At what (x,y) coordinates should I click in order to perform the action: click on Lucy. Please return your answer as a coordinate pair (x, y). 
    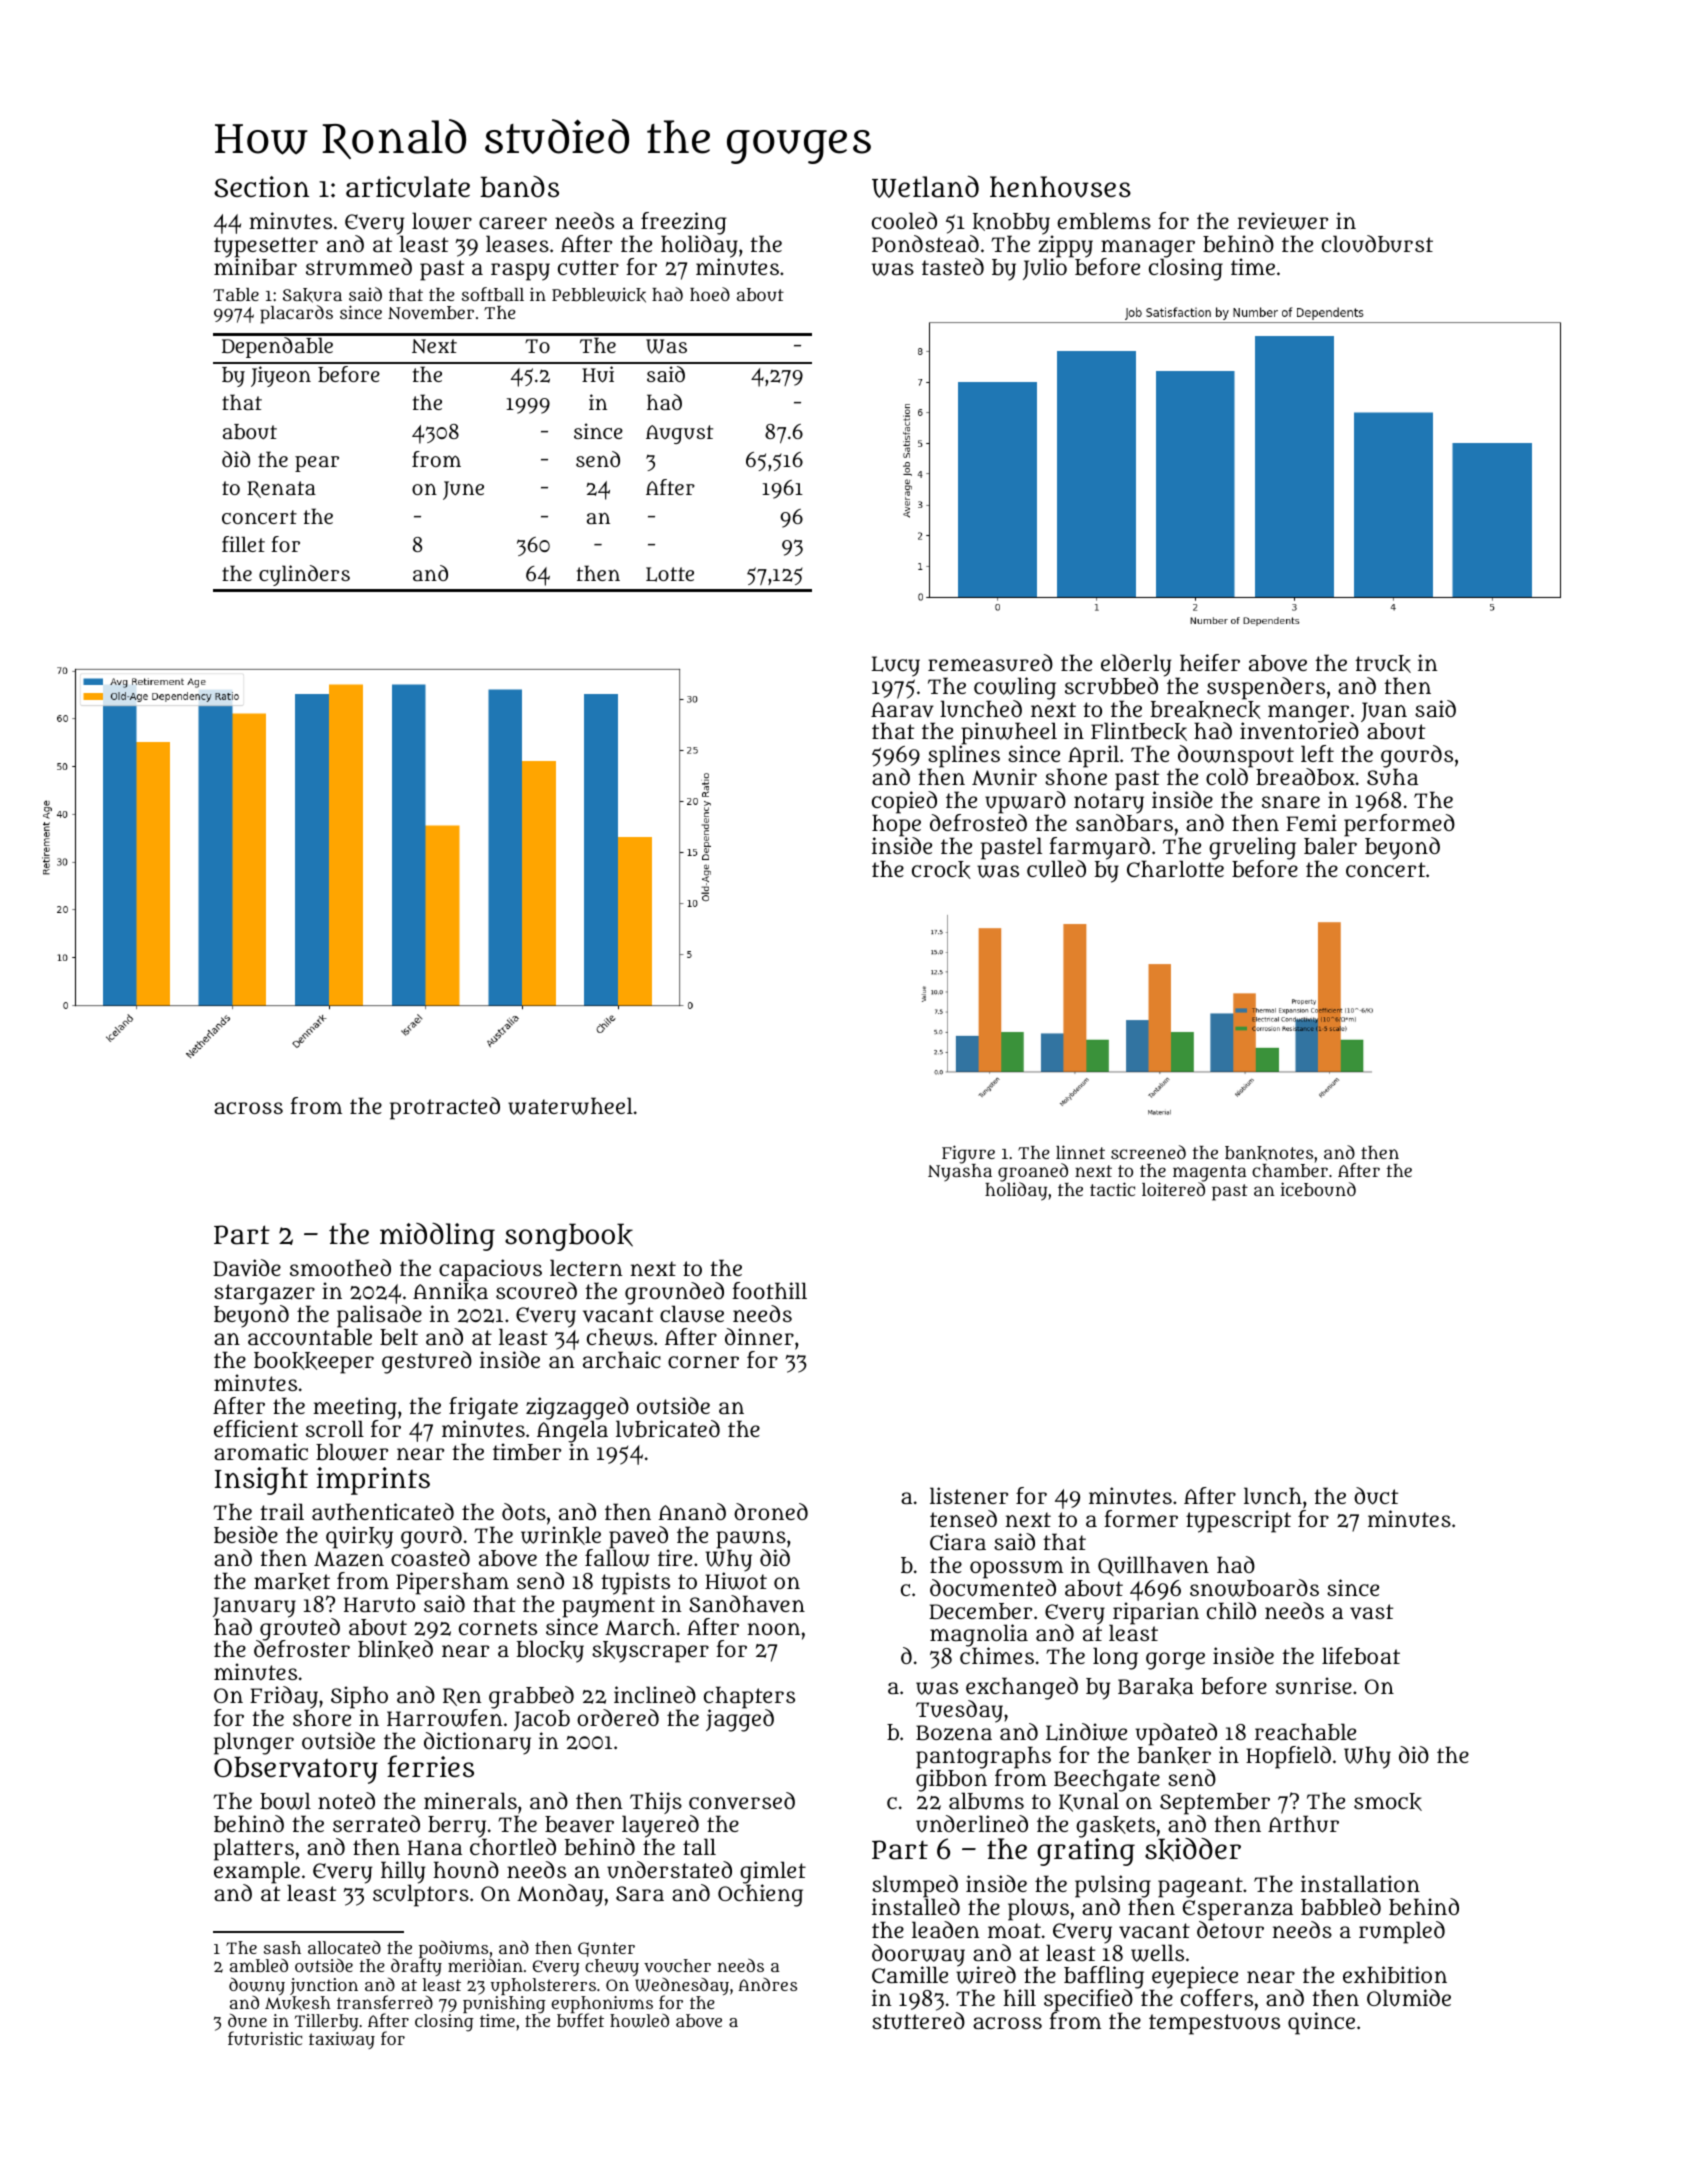
    Looking at the image, I should click on (896, 666).
